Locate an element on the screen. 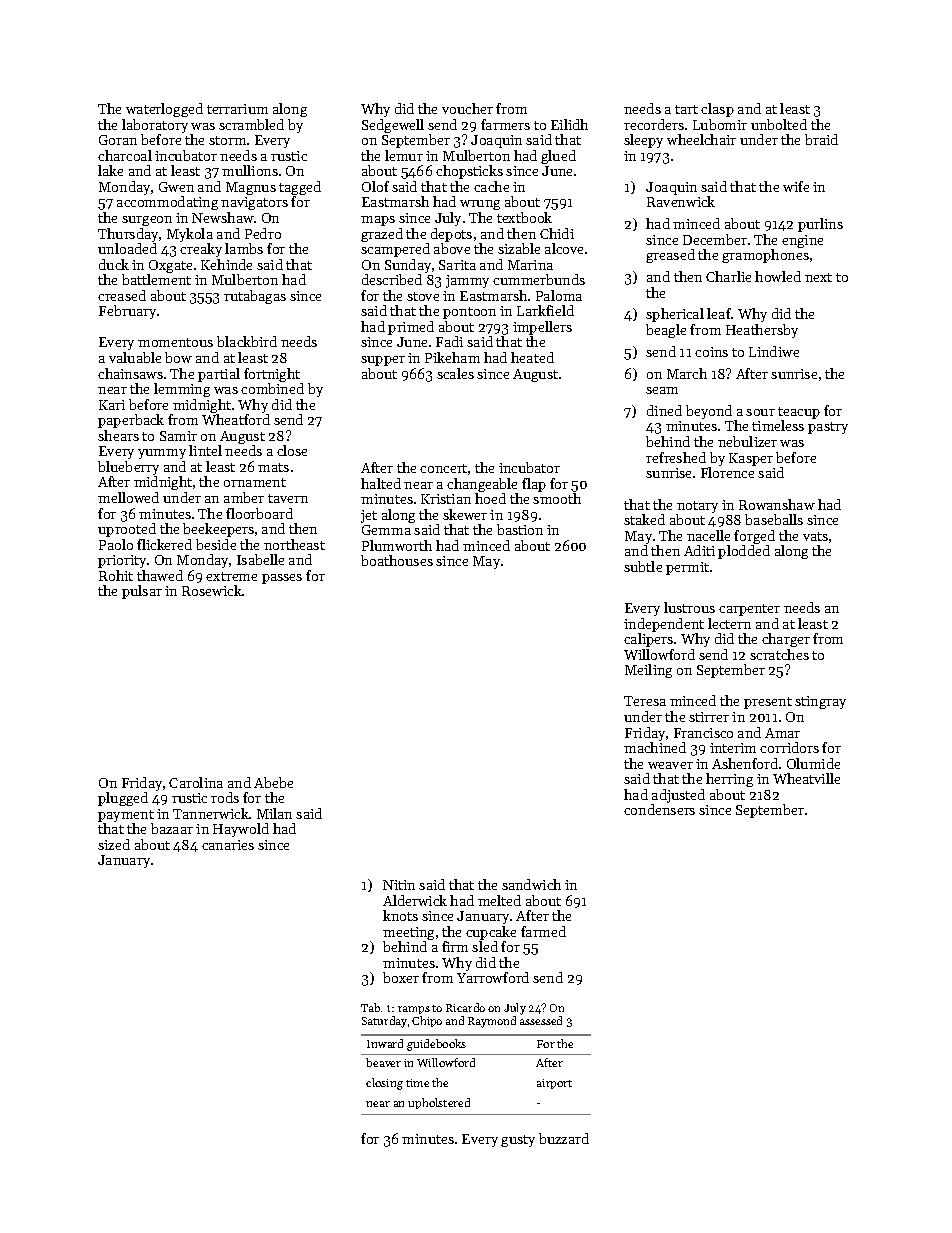 The image size is (952, 1233). subtle is located at coordinates (643, 566).
